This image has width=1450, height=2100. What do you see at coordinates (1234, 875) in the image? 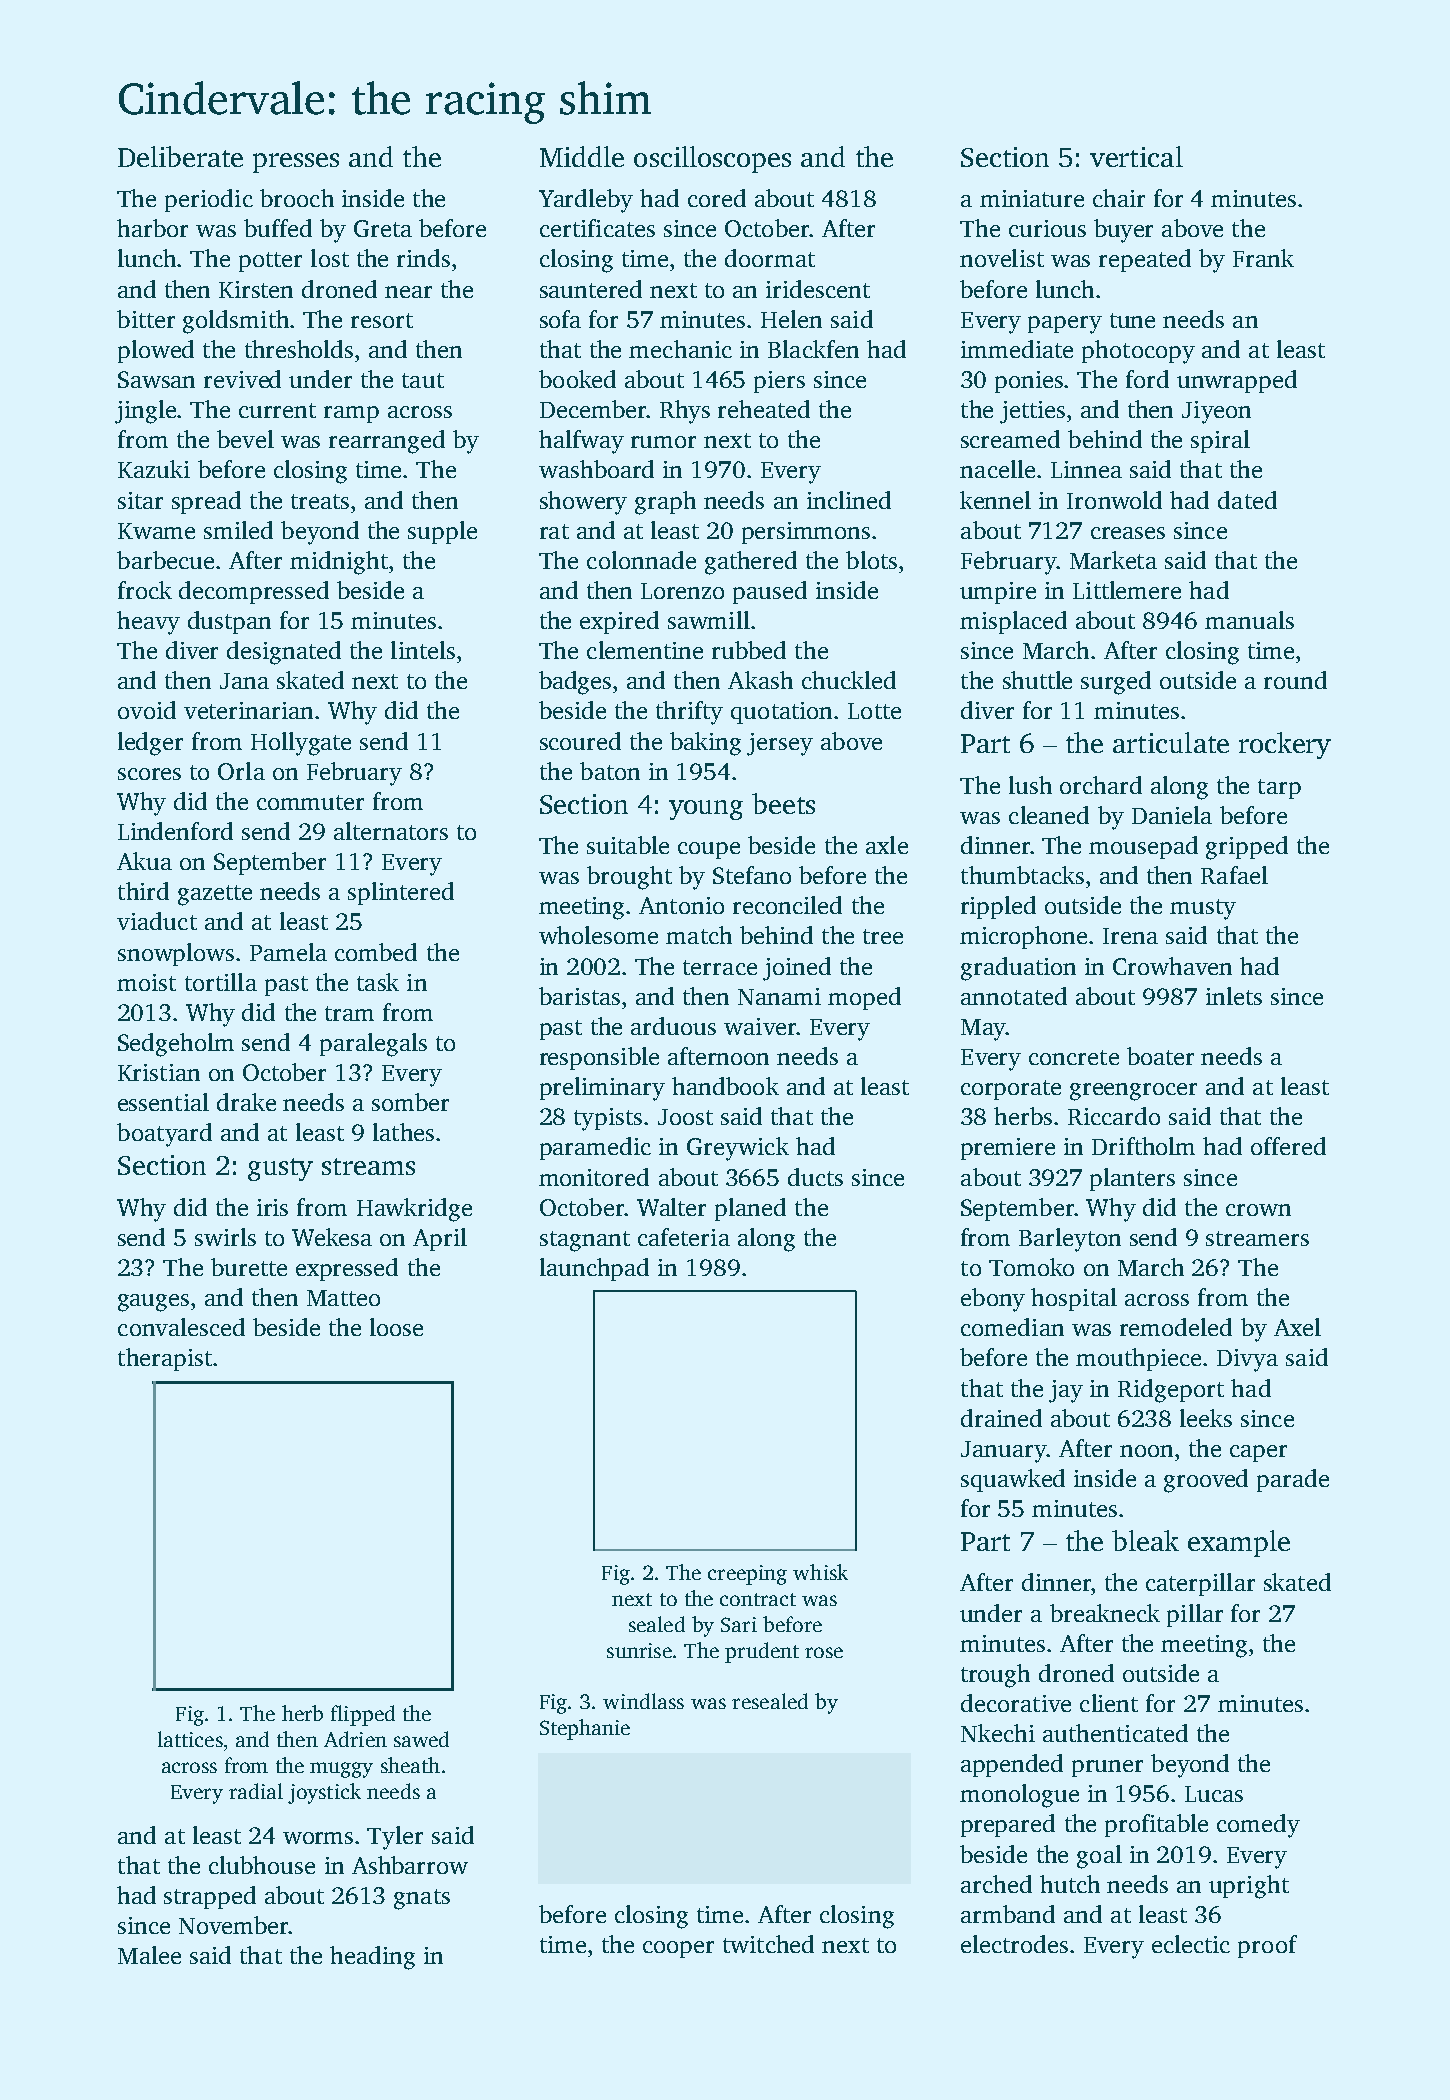
I see `Rafael` at bounding box center [1234, 875].
